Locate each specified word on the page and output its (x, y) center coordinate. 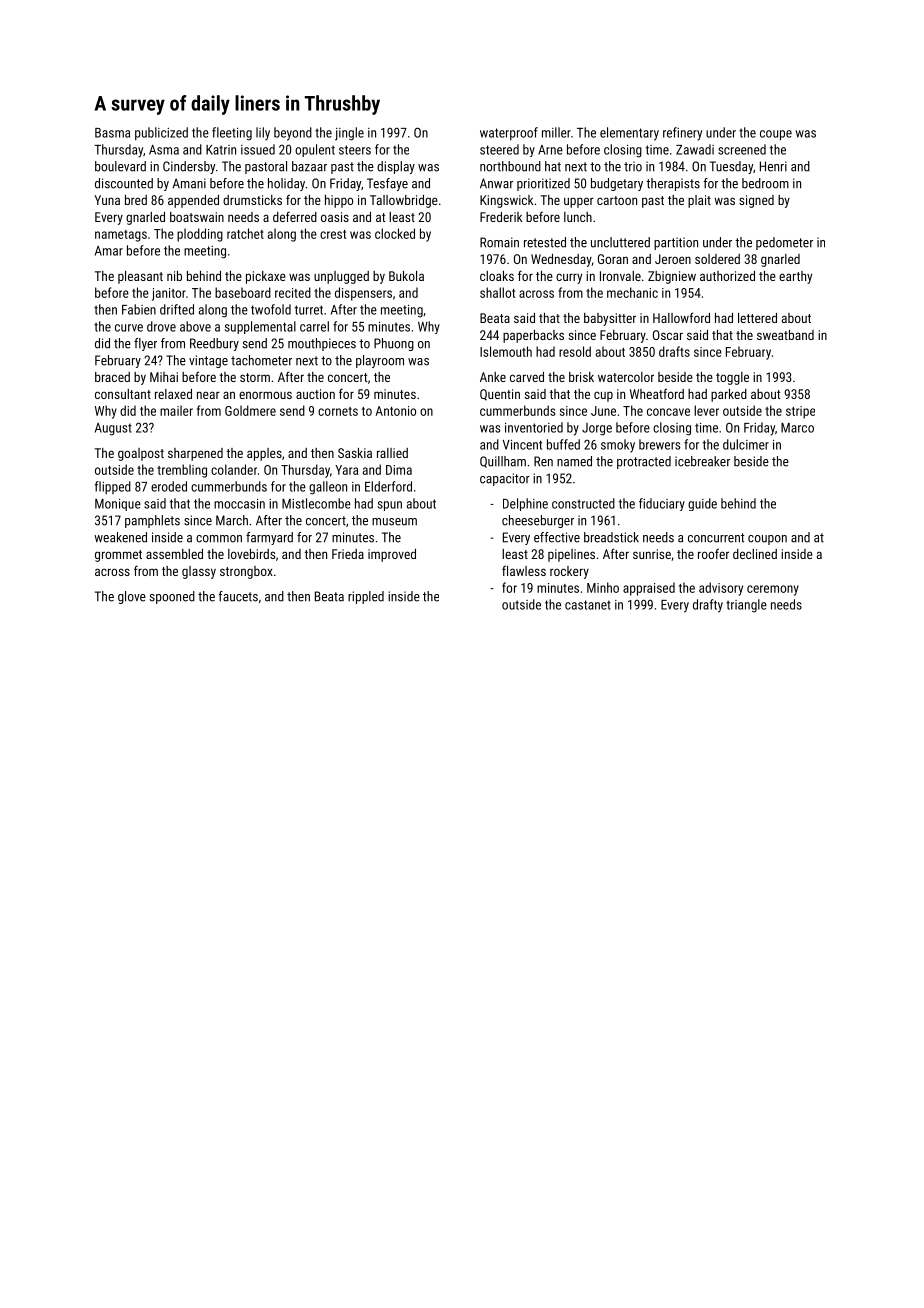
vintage (208, 361)
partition (676, 243)
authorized (727, 276)
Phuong (394, 344)
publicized (161, 133)
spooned (172, 597)
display (396, 167)
